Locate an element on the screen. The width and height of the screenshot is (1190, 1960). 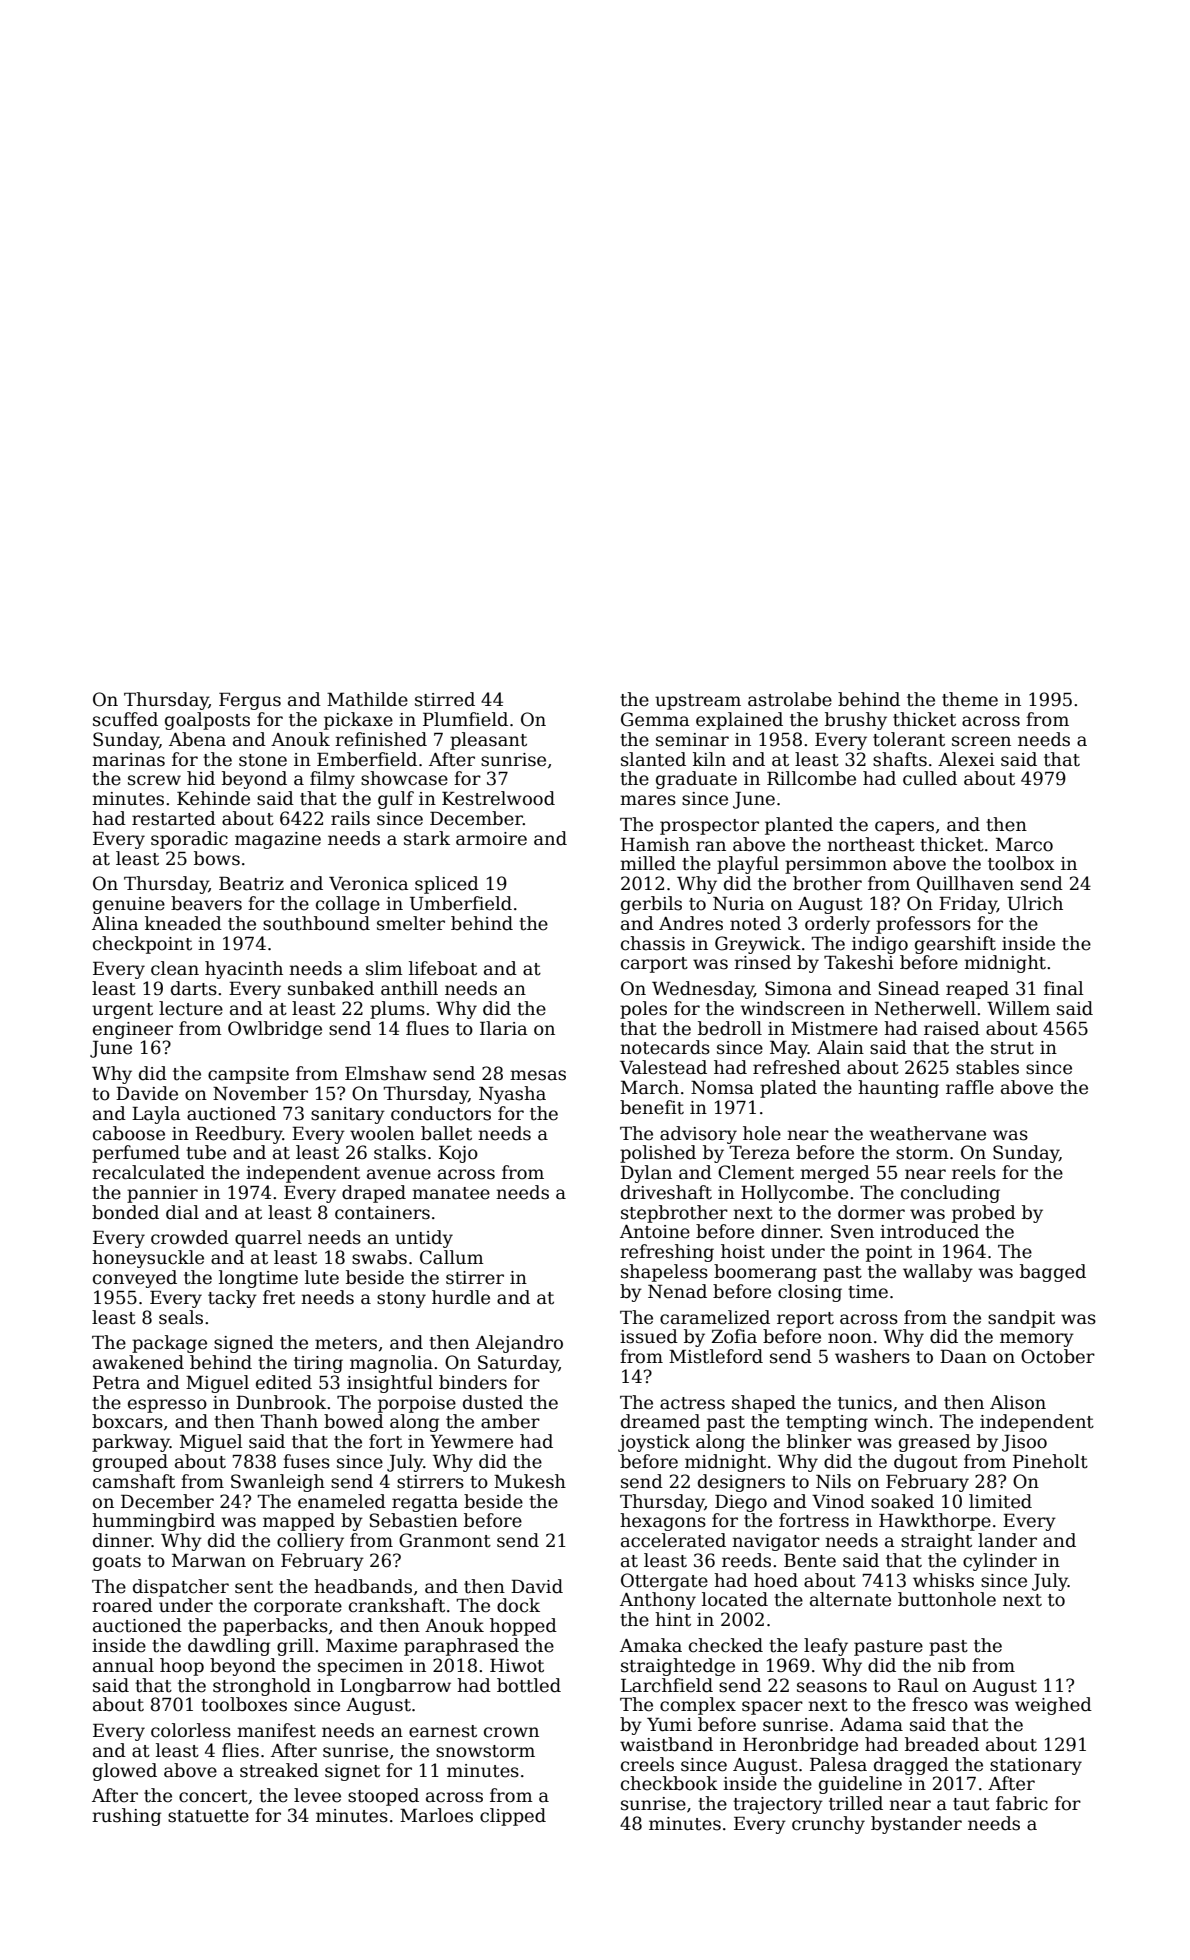
meters is located at coordinates (346, 1343).
